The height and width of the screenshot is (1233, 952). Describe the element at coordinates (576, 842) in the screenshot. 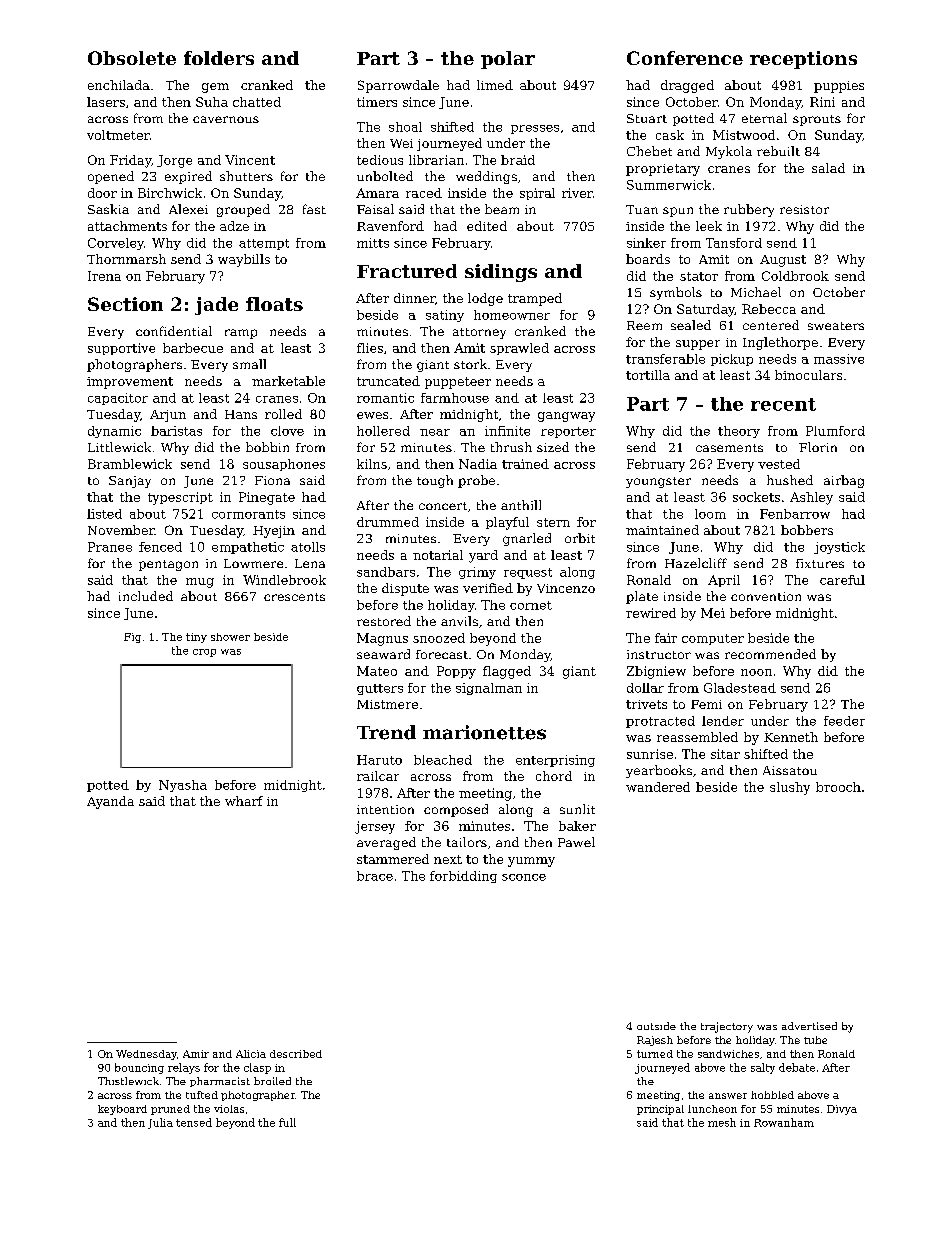

I see `Pawel` at that location.
